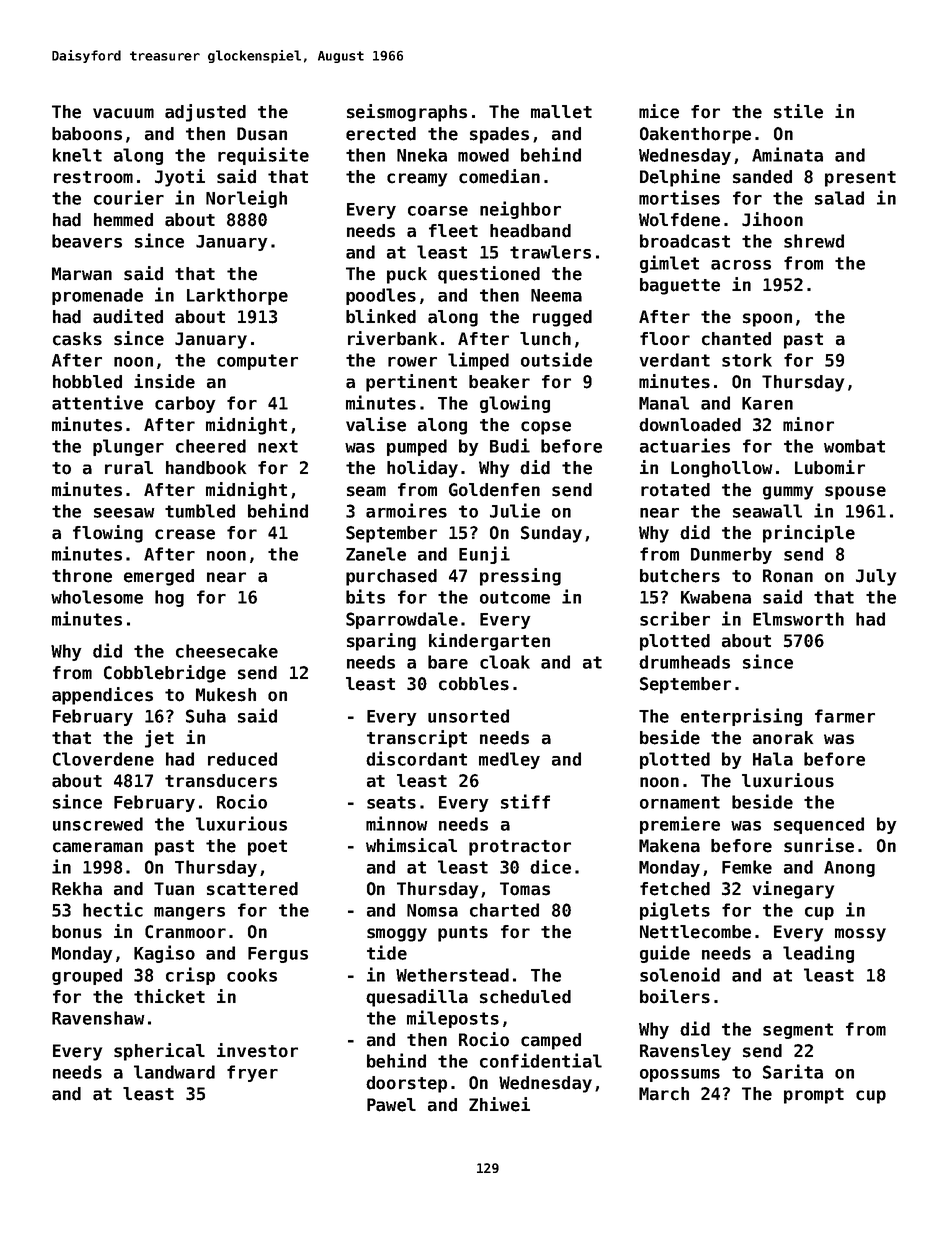 This screenshot has height=1233, width=952. I want to click on present, so click(860, 179).
